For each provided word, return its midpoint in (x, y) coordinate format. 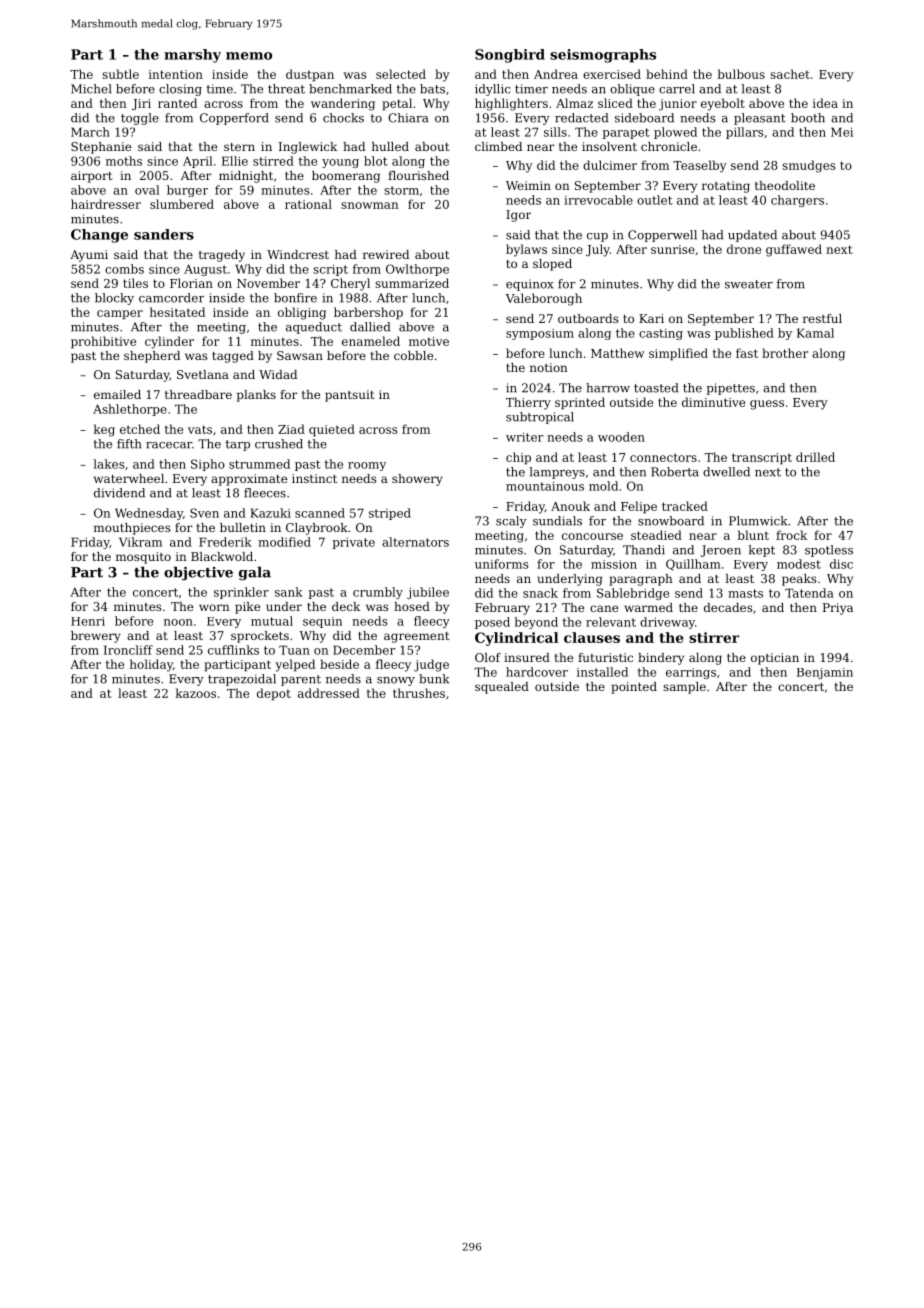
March (90, 132)
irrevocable (598, 200)
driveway (667, 623)
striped (390, 514)
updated (752, 236)
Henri (88, 621)
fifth (129, 444)
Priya (838, 609)
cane (604, 608)
